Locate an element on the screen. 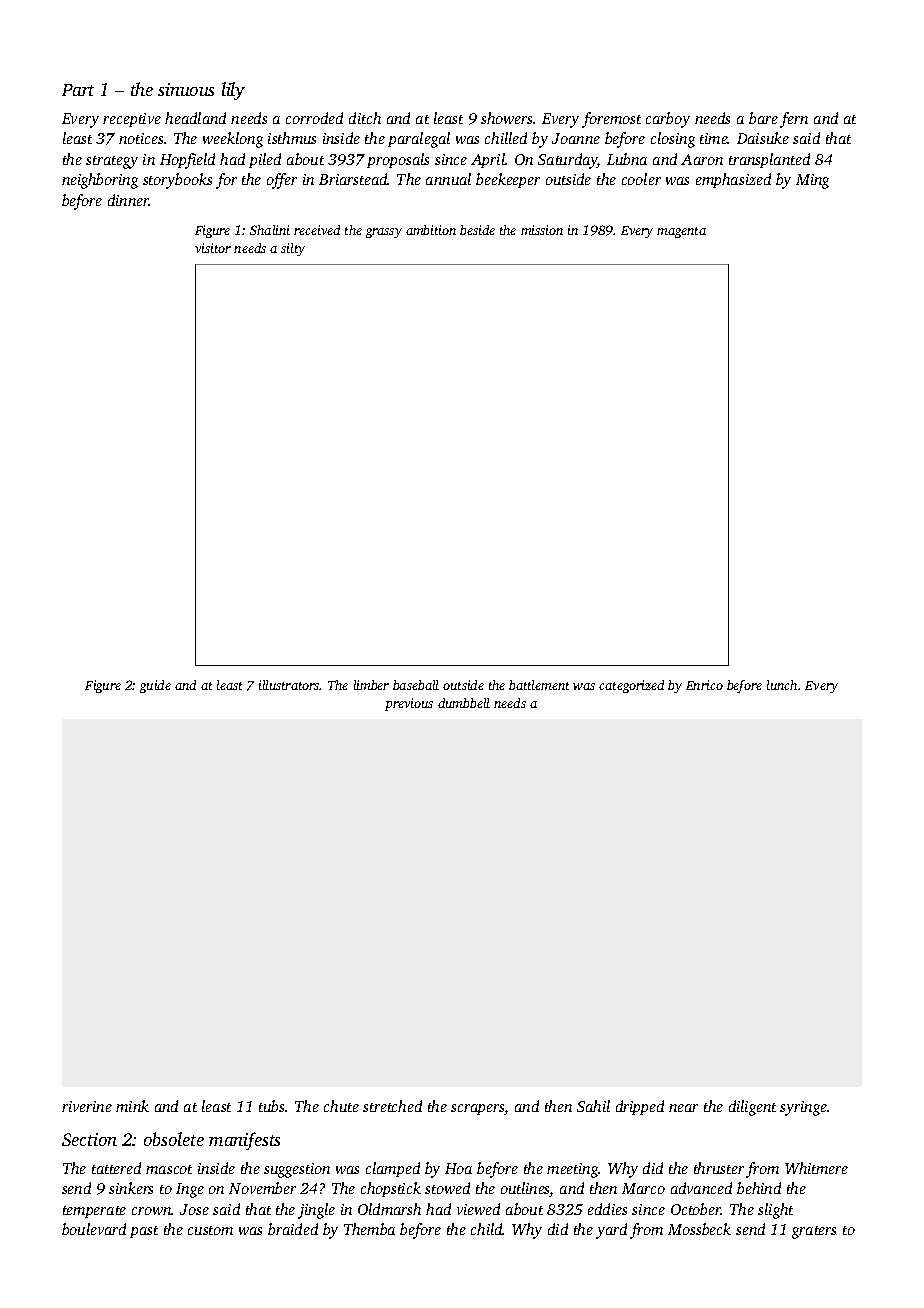  fern is located at coordinates (794, 120).
